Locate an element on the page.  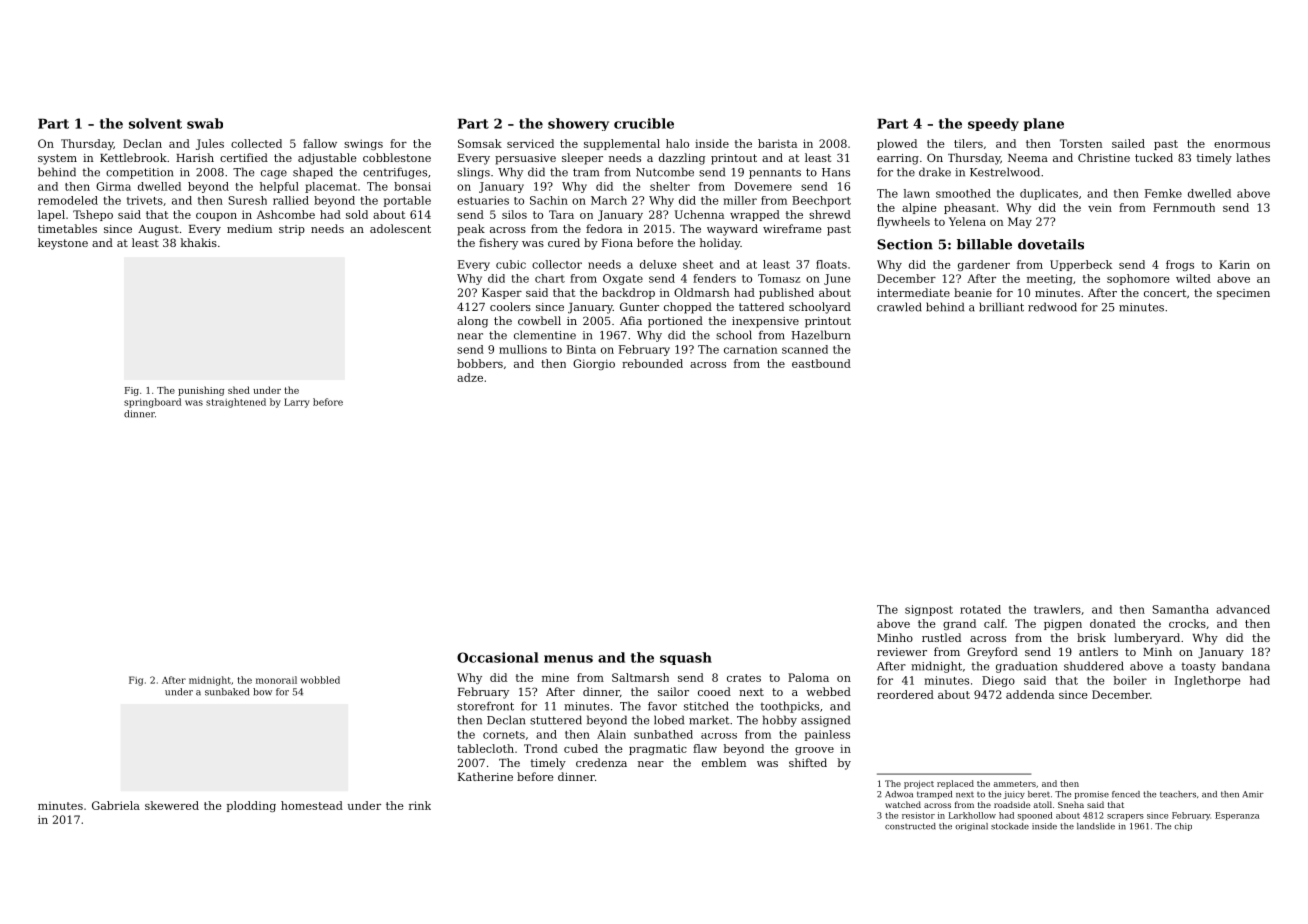
painless is located at coordinates (827, 735).
